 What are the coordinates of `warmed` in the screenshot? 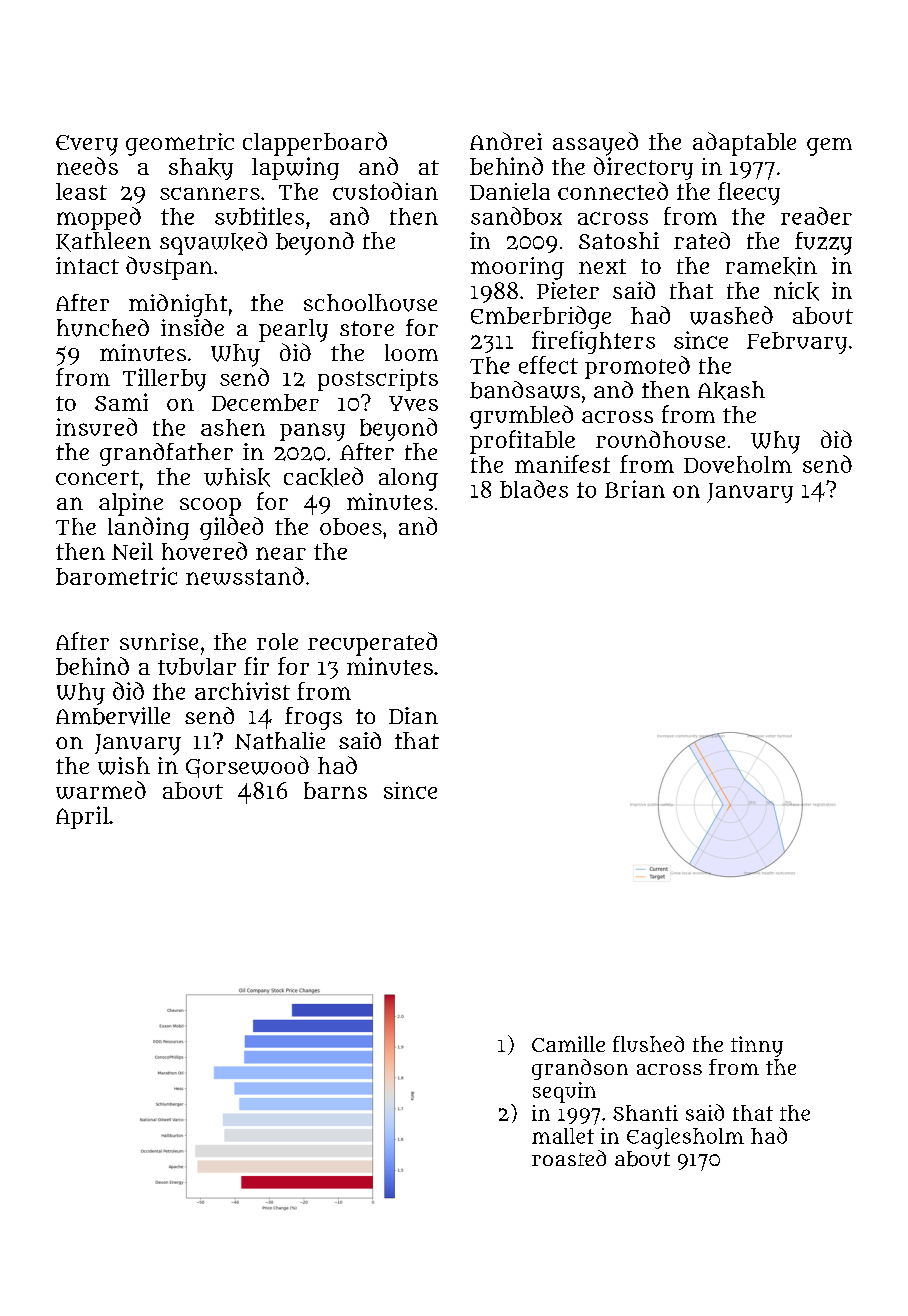 It's located at (101, 790).
